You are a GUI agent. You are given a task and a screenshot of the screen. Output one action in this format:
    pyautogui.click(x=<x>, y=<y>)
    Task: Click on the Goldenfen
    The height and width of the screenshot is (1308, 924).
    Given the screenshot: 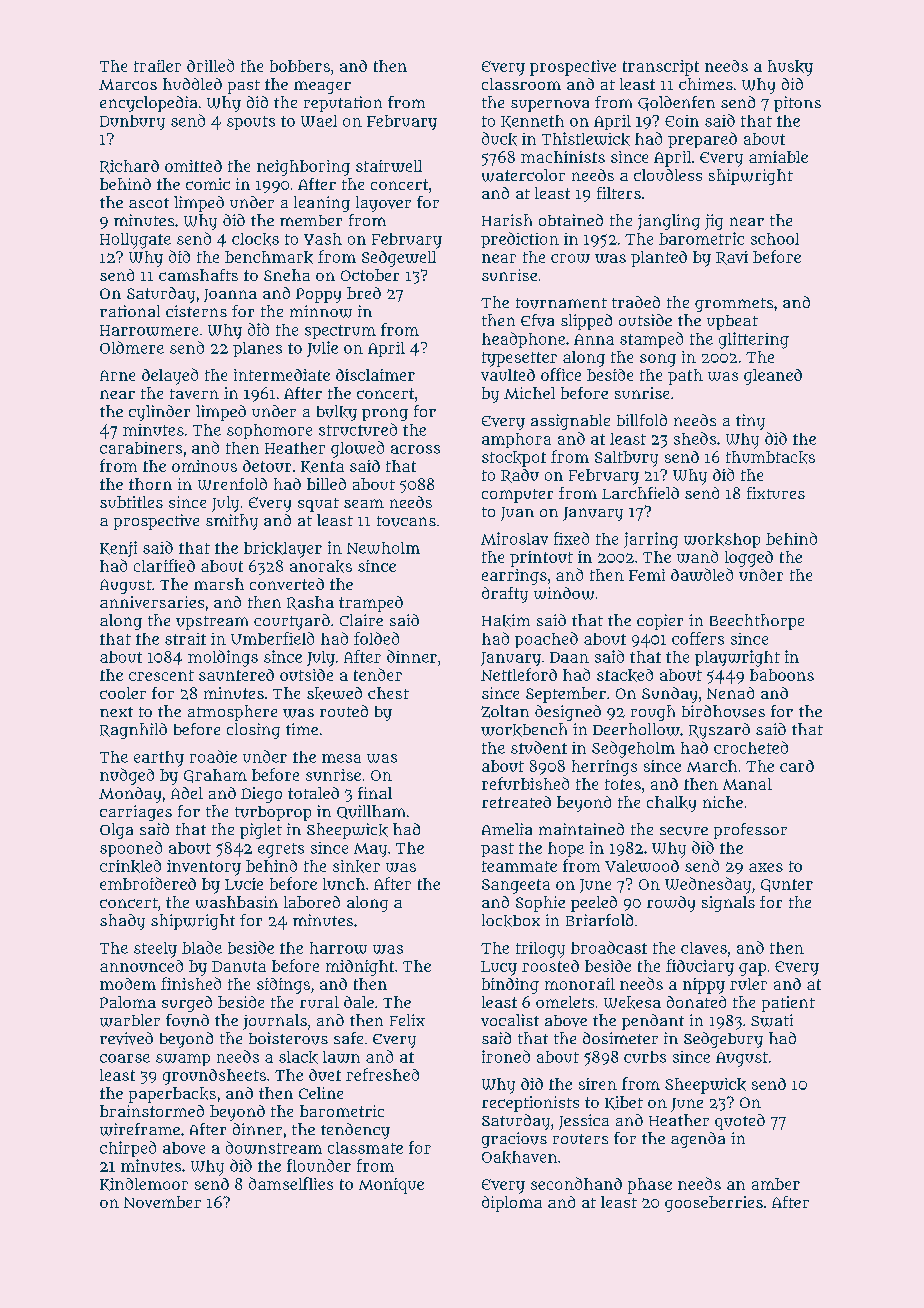 What is the action you would take?
    pyautogui.click(x=676, y=103)
